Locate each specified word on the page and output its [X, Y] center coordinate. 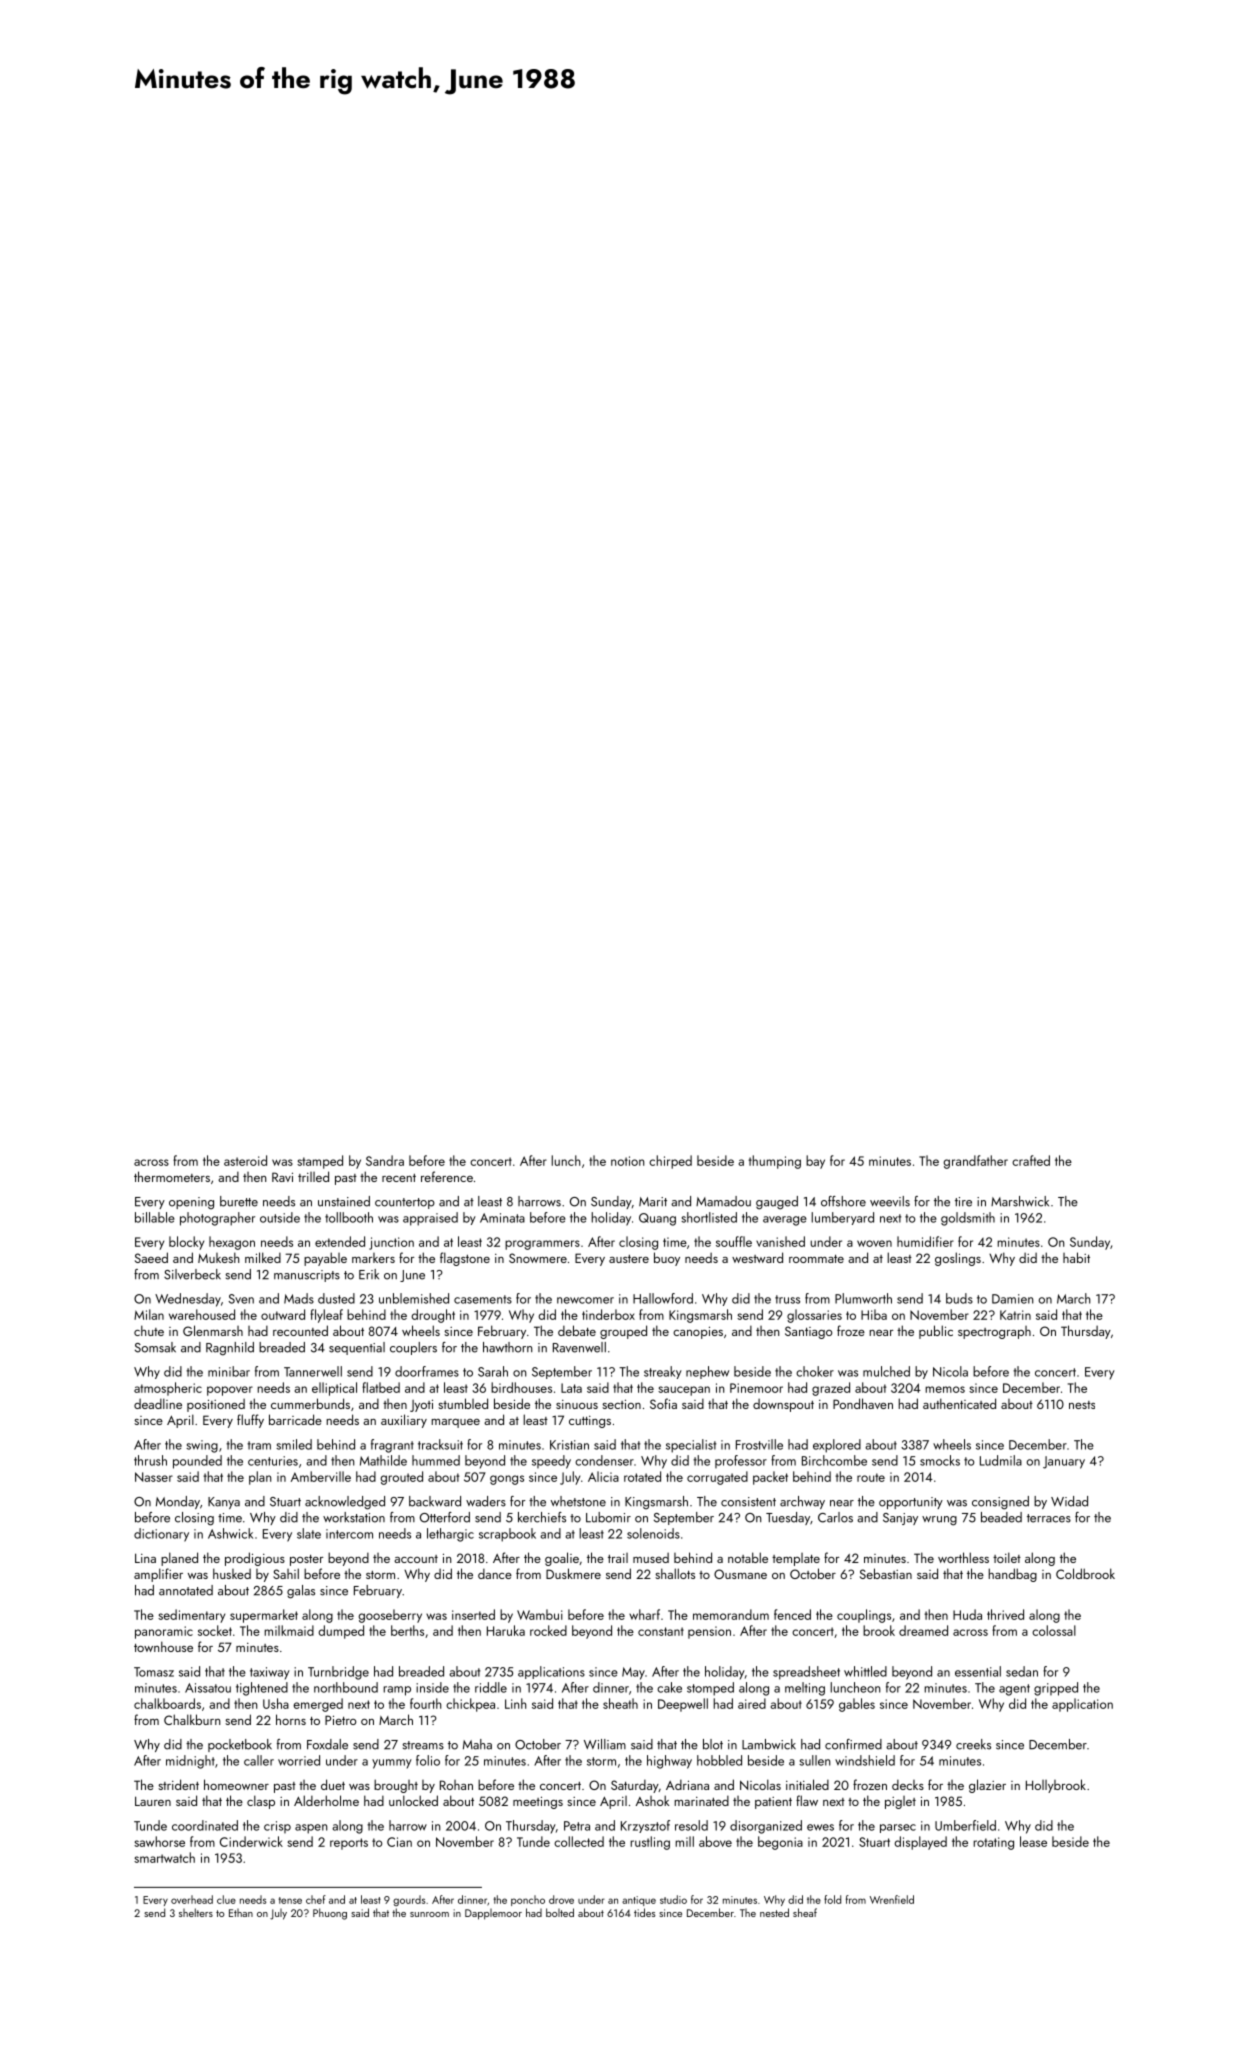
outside [280, 1217]
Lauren [153, 1801]
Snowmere [538, 1258]
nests [1082, 1405]
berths [407, 1630]
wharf [644, 1614]
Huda [967, 1614]
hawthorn [507, 1347]
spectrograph [994, 1332]
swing [202, 1446]
